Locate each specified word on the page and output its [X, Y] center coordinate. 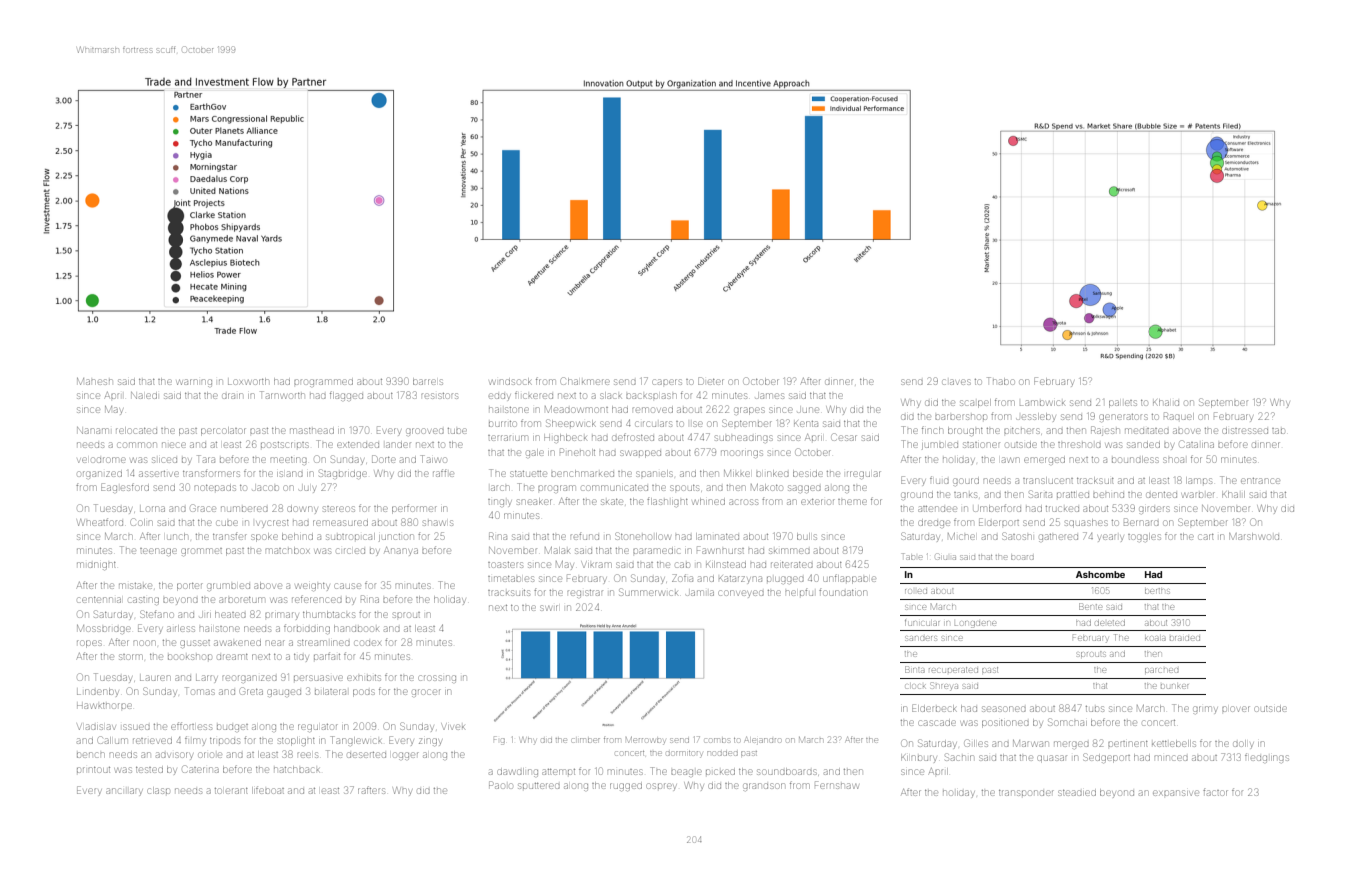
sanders [920, 638]
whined [709, 501]
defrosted [633, 437]
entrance [1260, 481]
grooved [425, 432]
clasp [159, 790]
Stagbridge [343, 474]
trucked [1062, 509]
